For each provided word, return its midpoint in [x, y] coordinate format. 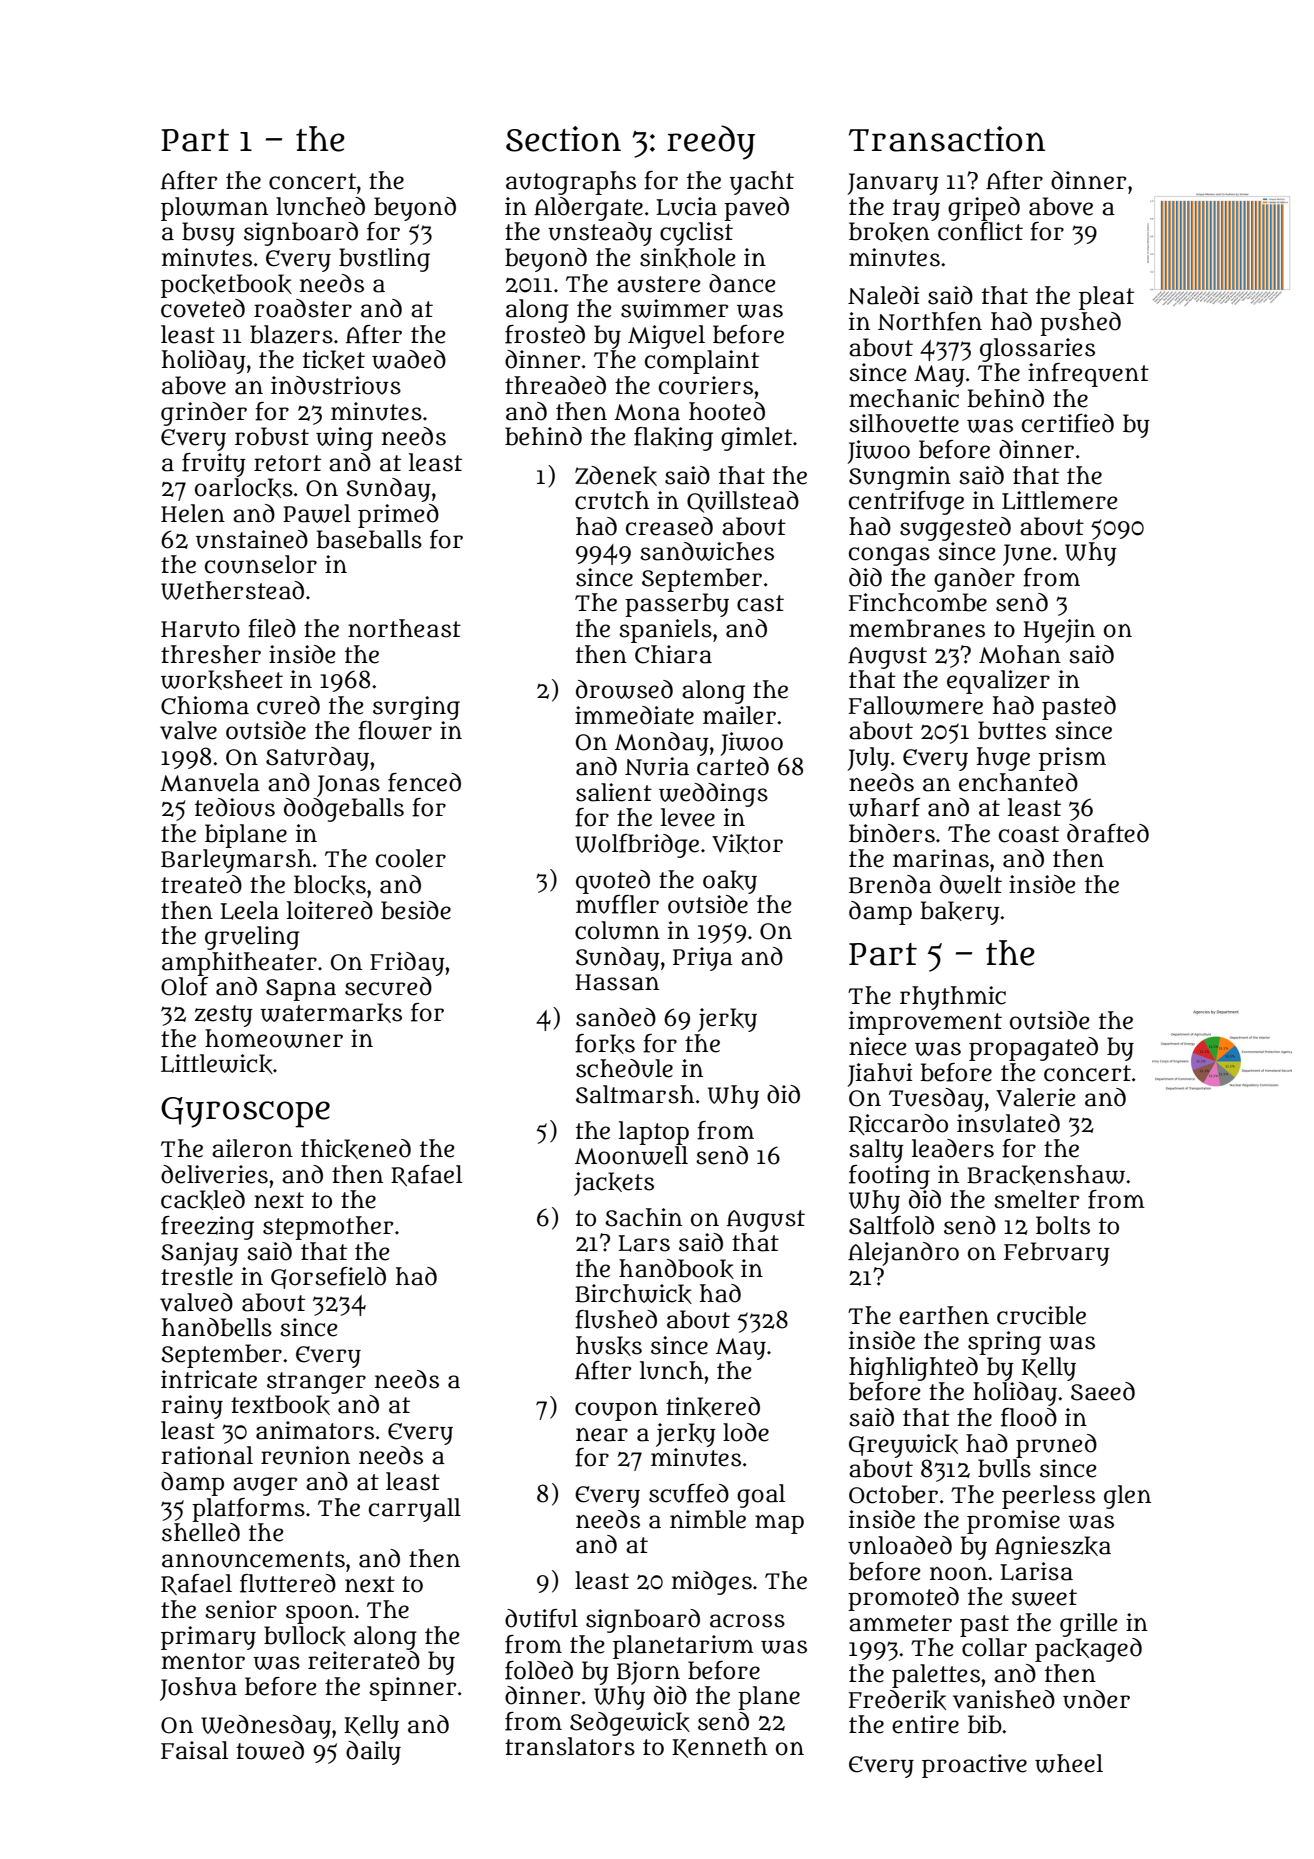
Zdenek [616, 476]
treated [201, 884]
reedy [711, 142]
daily [373, 1753]
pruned [1056, 1446]
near [602, 1435]
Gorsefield [328, 1278]
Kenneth [719, 1747]
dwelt [971, 884]
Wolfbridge [637, 846]
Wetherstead [232, 590]
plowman [214, 209]
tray [916, 210]
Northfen [930, 321]
